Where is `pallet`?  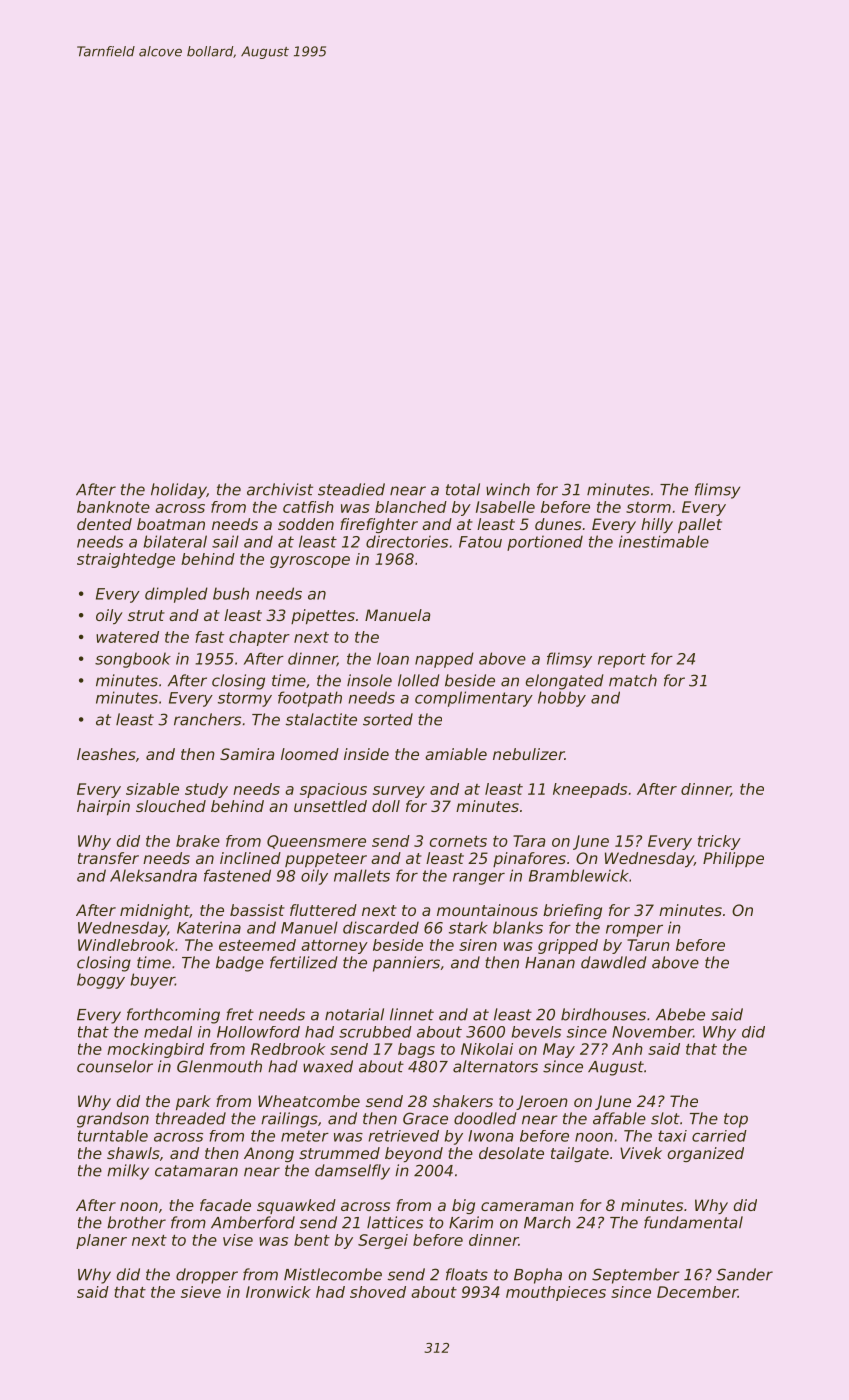
pallet is located at coordinates (700, 526).
